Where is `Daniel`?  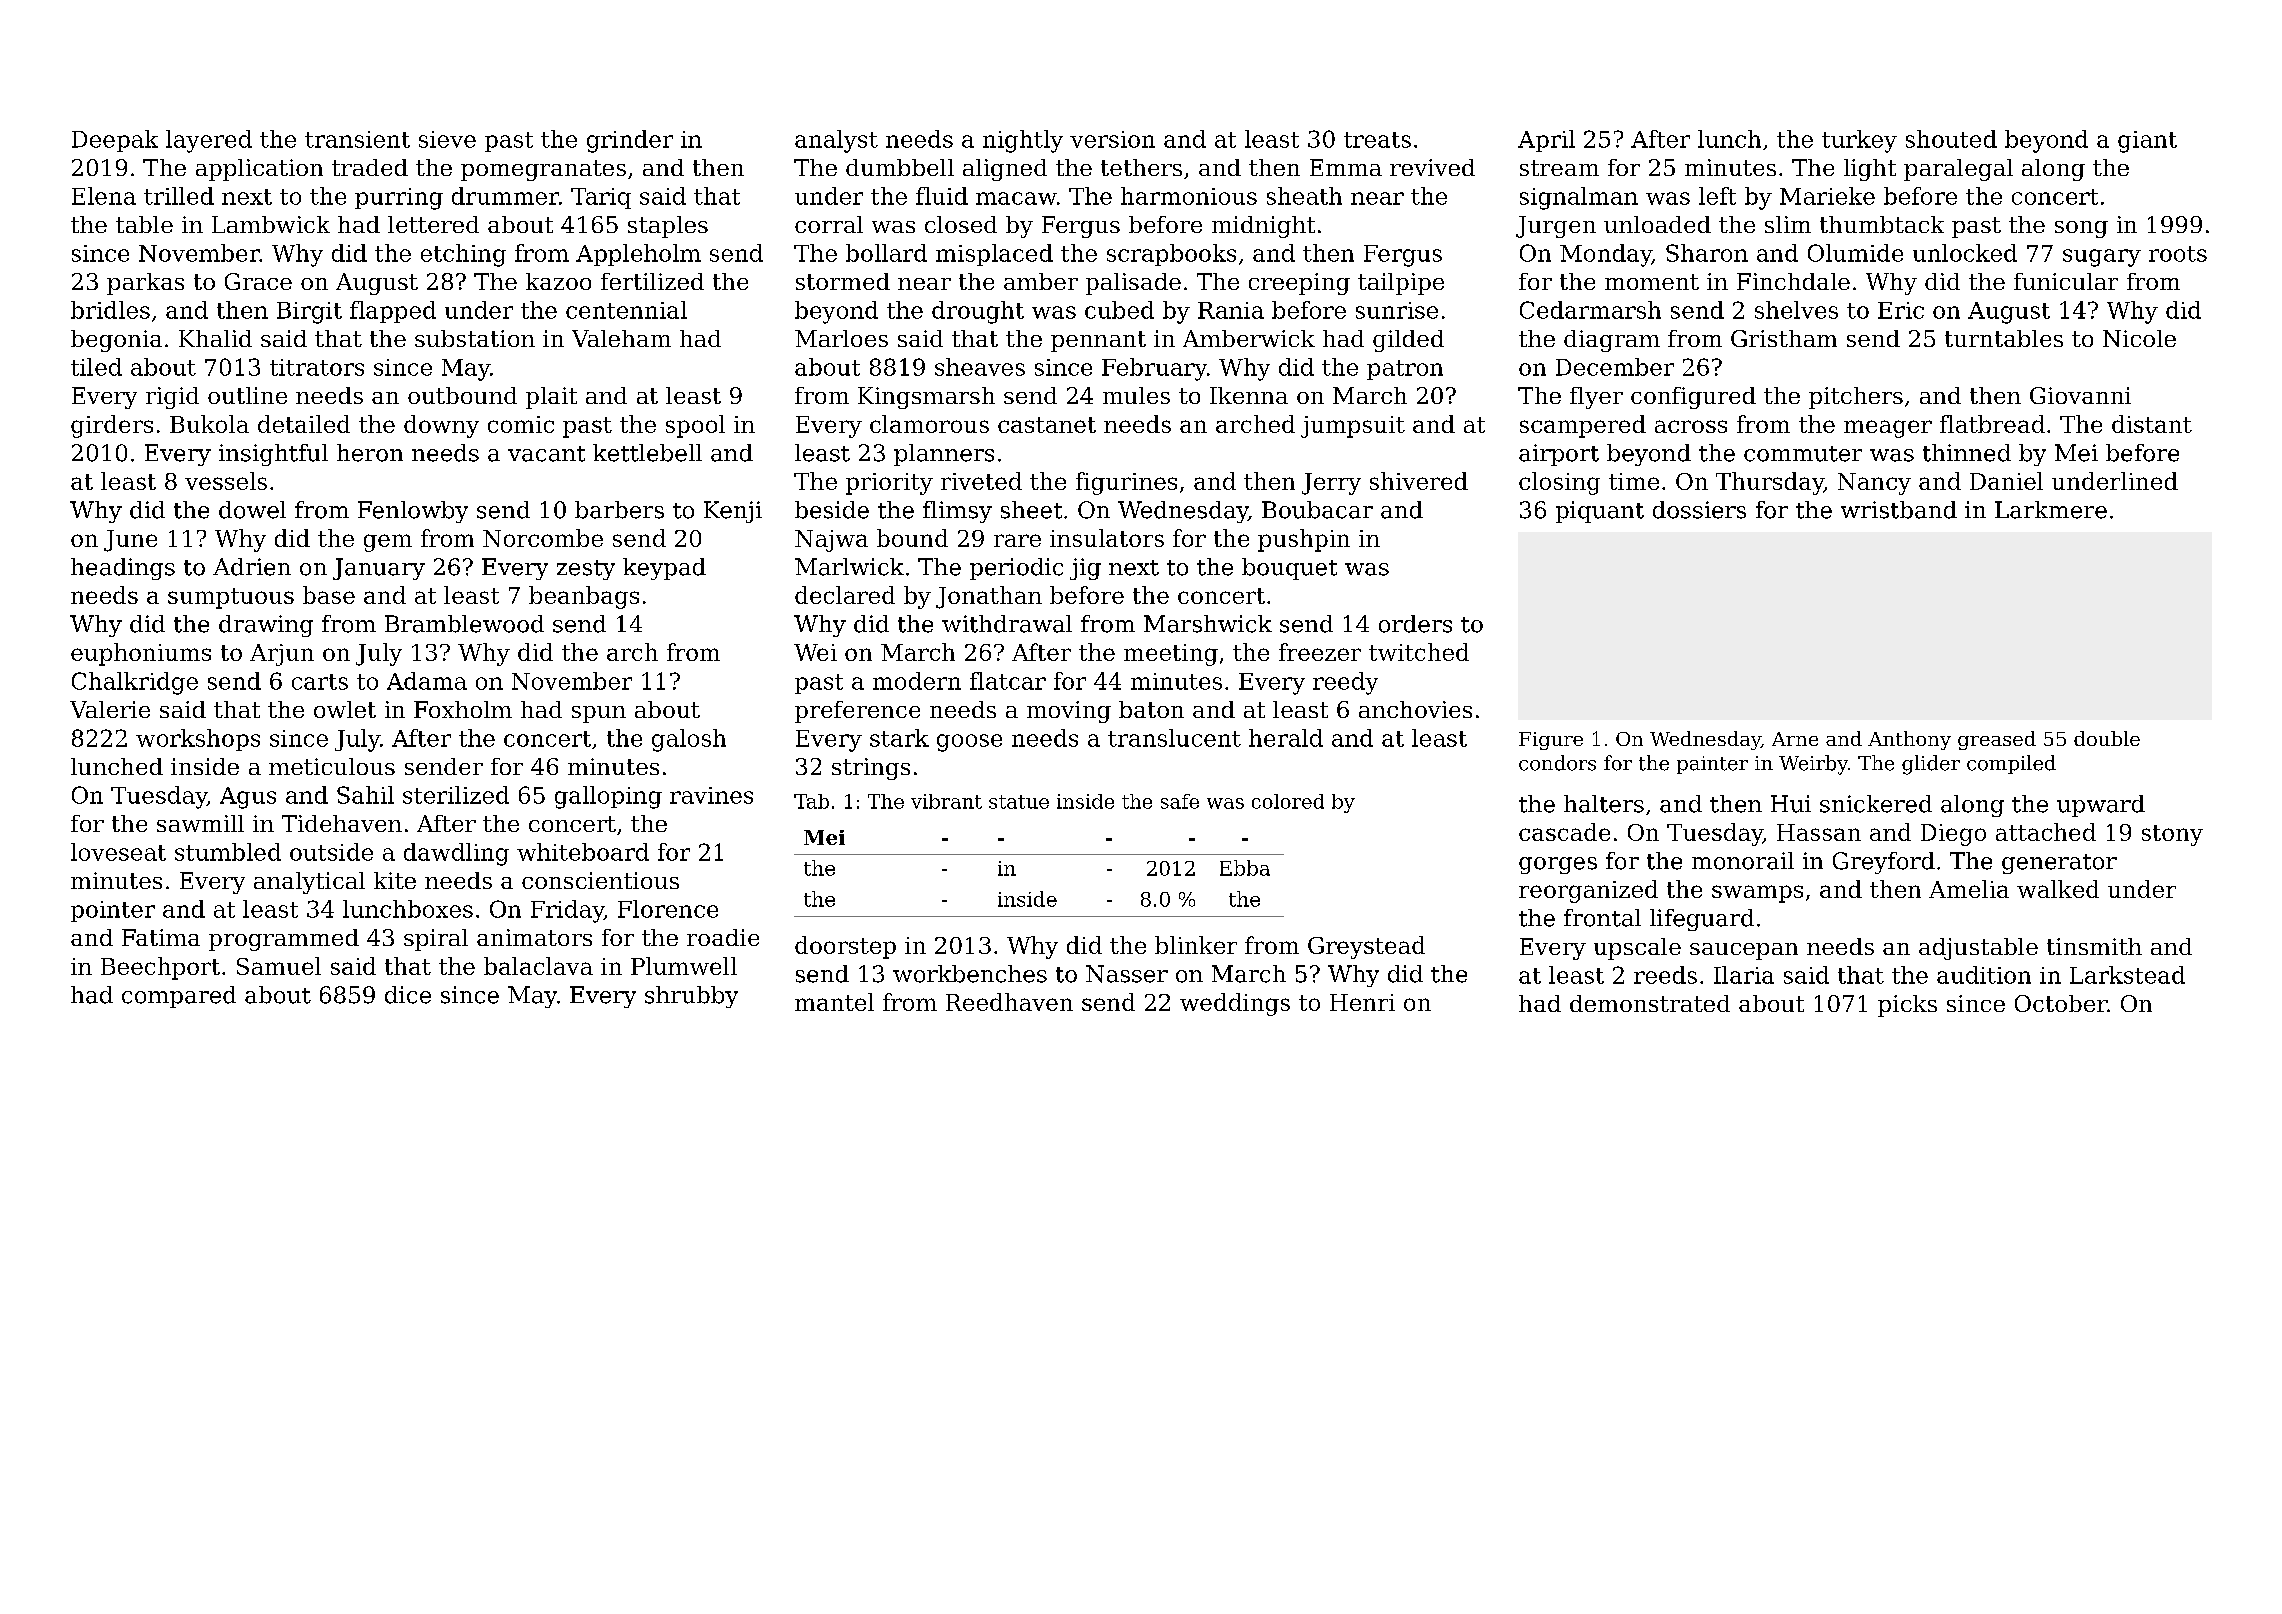 Daniel is located at coordinates (2006, 481).
